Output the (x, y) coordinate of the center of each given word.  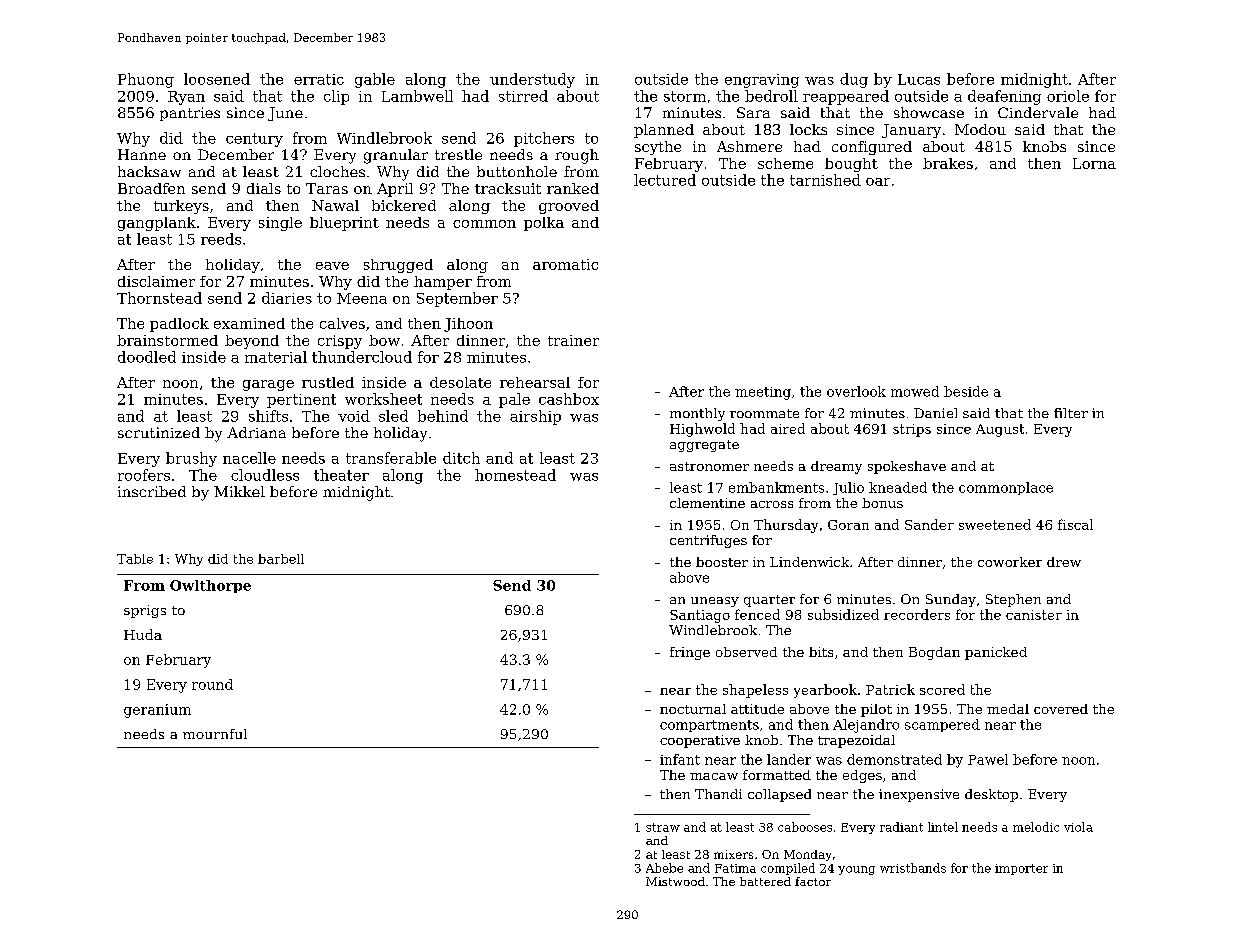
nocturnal (693, 709)
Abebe (664, 868)
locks (808, 129)
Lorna (1094, 163)
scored (942, 689)
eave (332, 266)
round (212, 684)
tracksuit (508, 188)
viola (1078, 827)
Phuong (146, 80)
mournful (215, 734)
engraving (762, 81)
